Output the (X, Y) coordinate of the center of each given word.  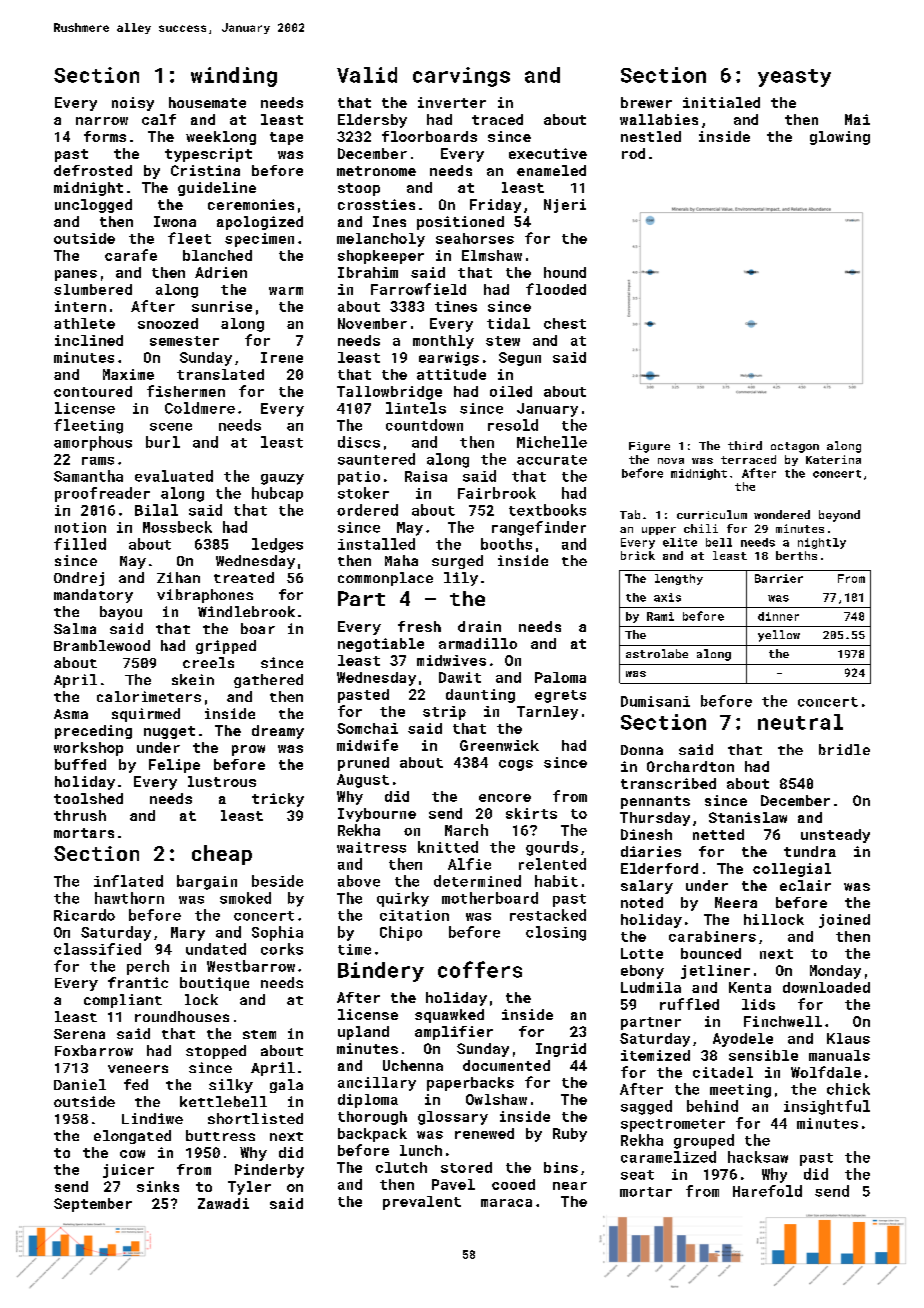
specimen (259, 240)
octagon (795, 447)
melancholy (381, 240)
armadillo (478, 643)
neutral (800, 722)
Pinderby (269, 1171)
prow (248, 750)
